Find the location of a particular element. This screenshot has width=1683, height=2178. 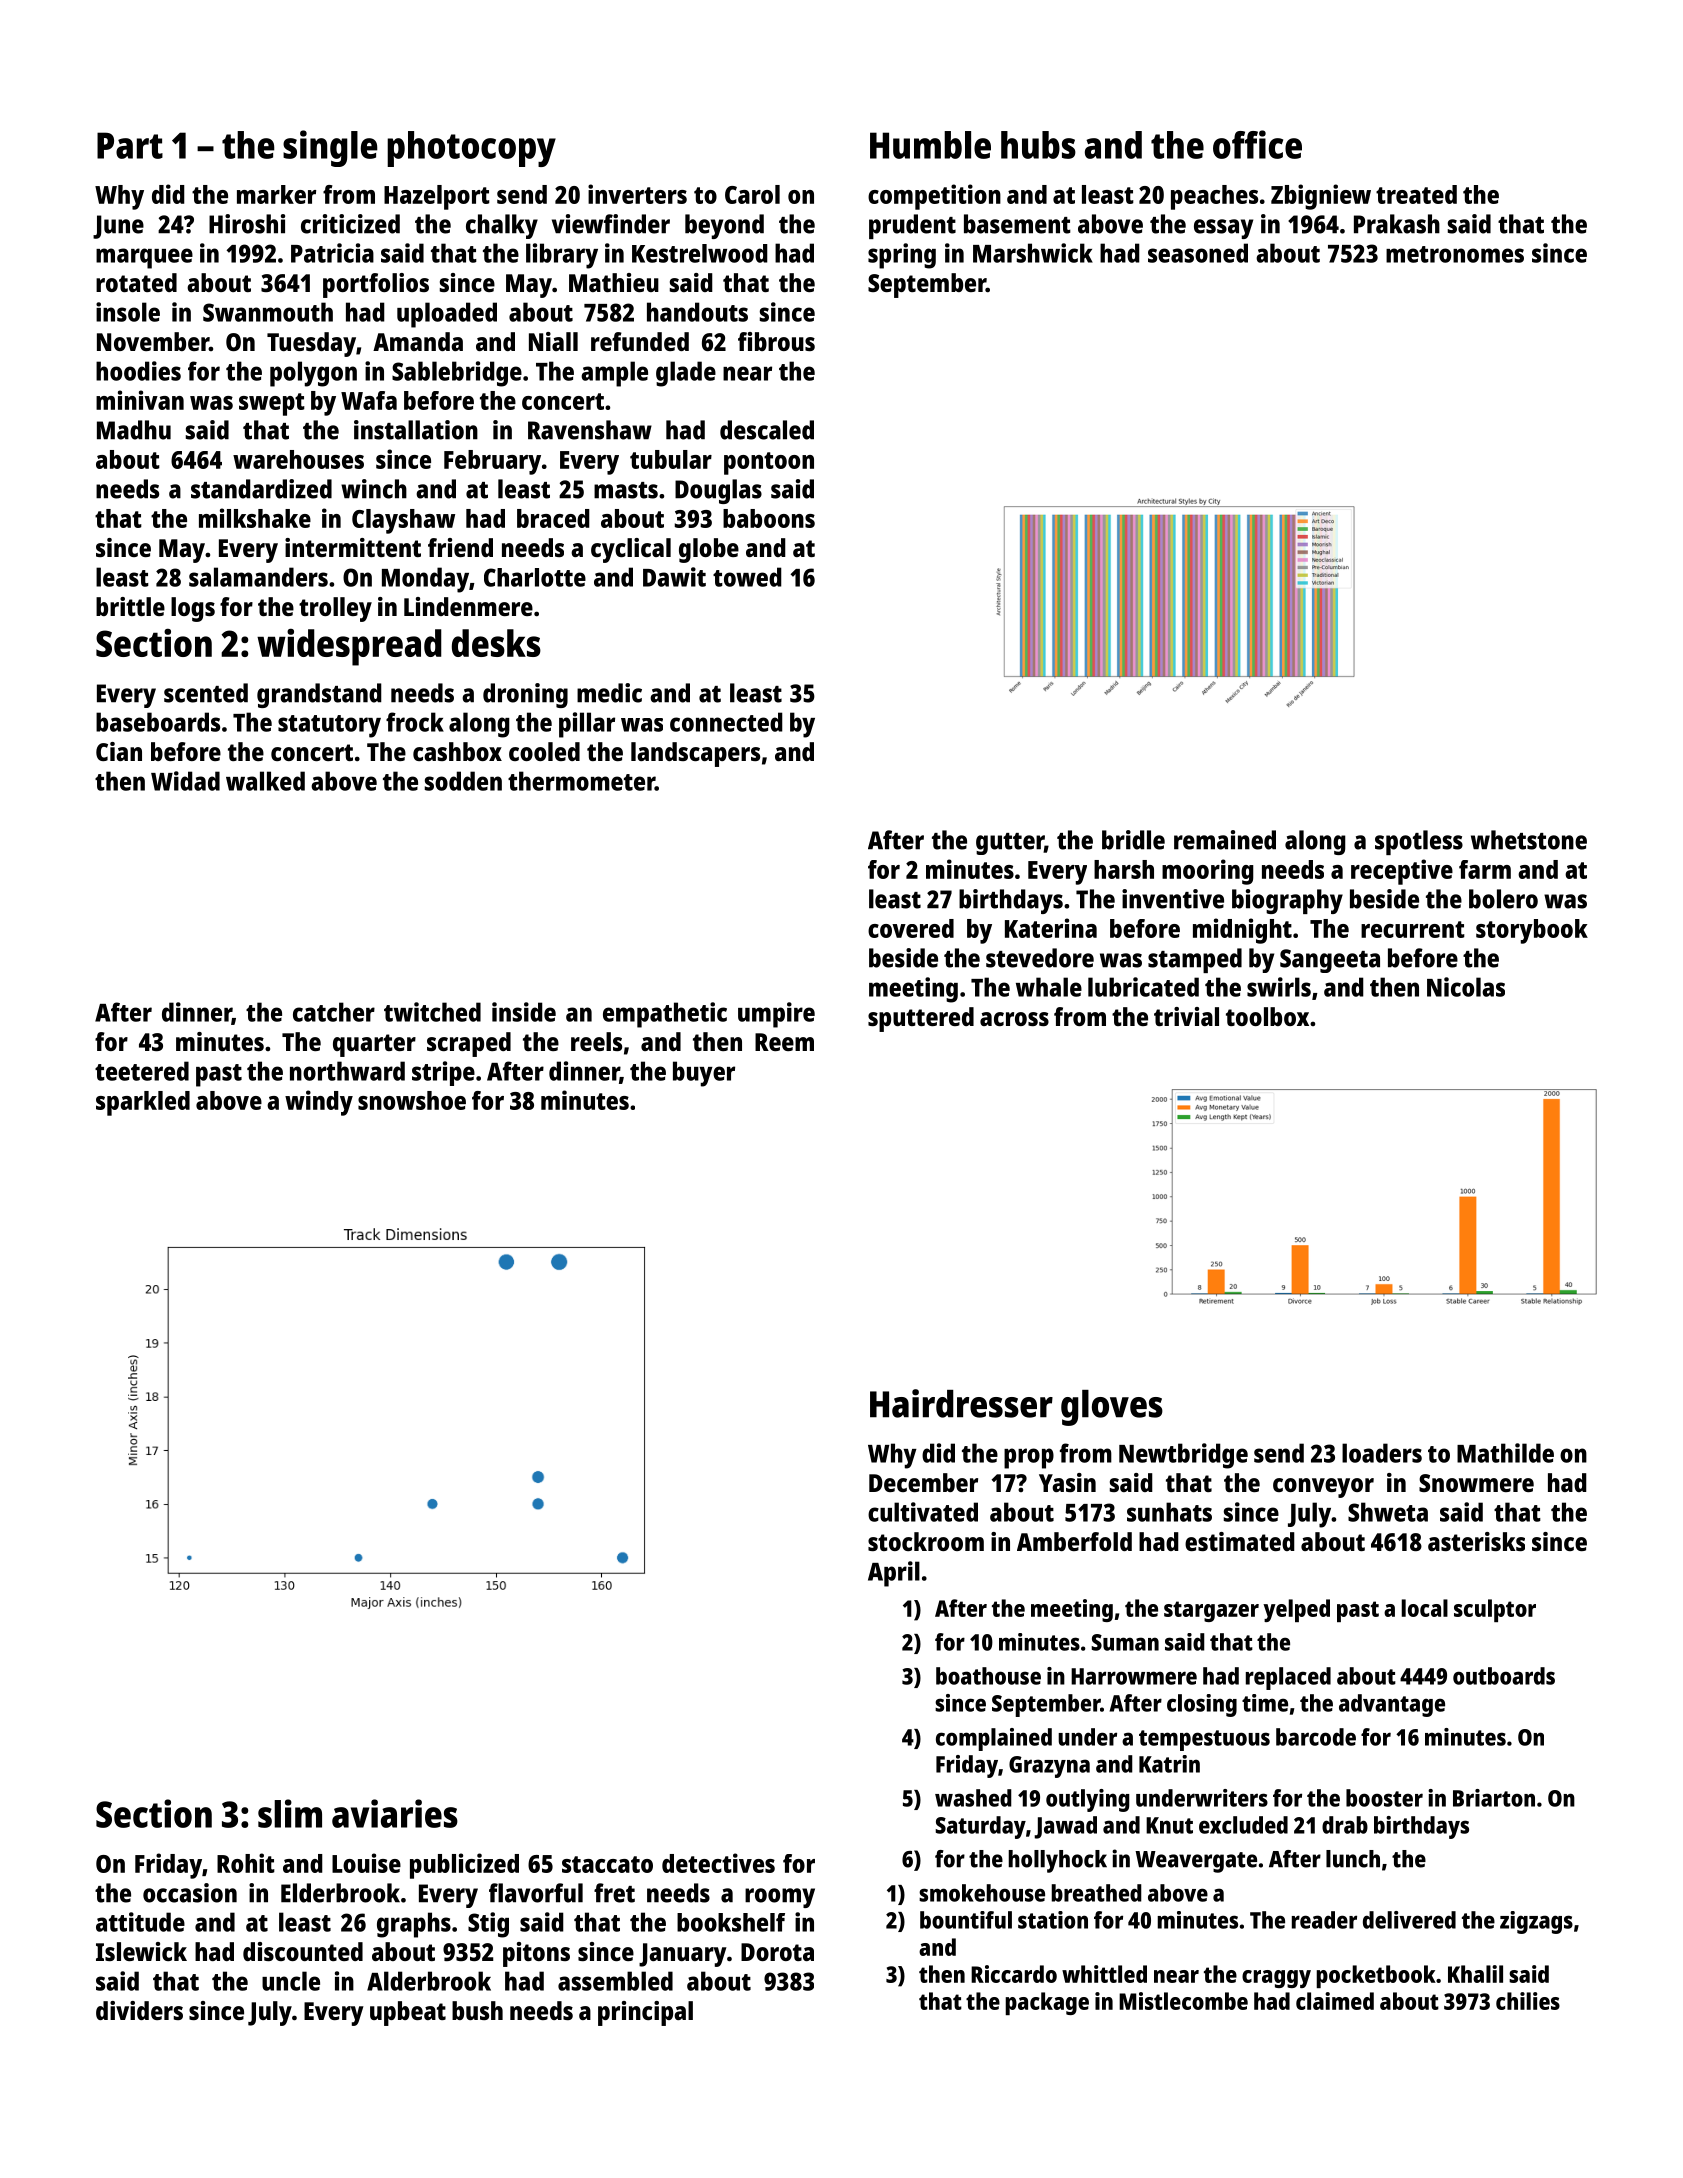

whetstone is located at coordinates (1529, 840).
